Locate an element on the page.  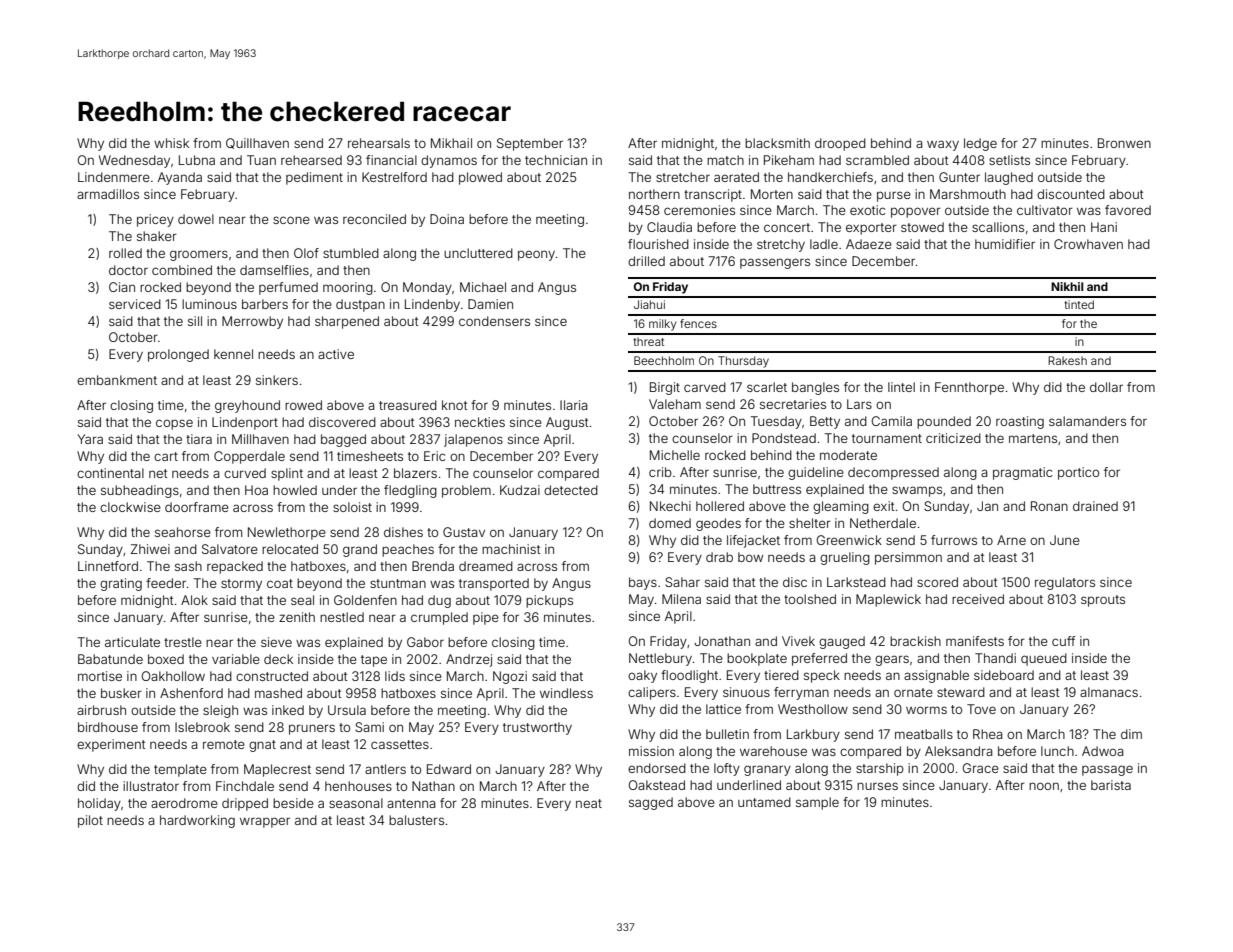
Mikhail is located at coordinates (451, 143).
